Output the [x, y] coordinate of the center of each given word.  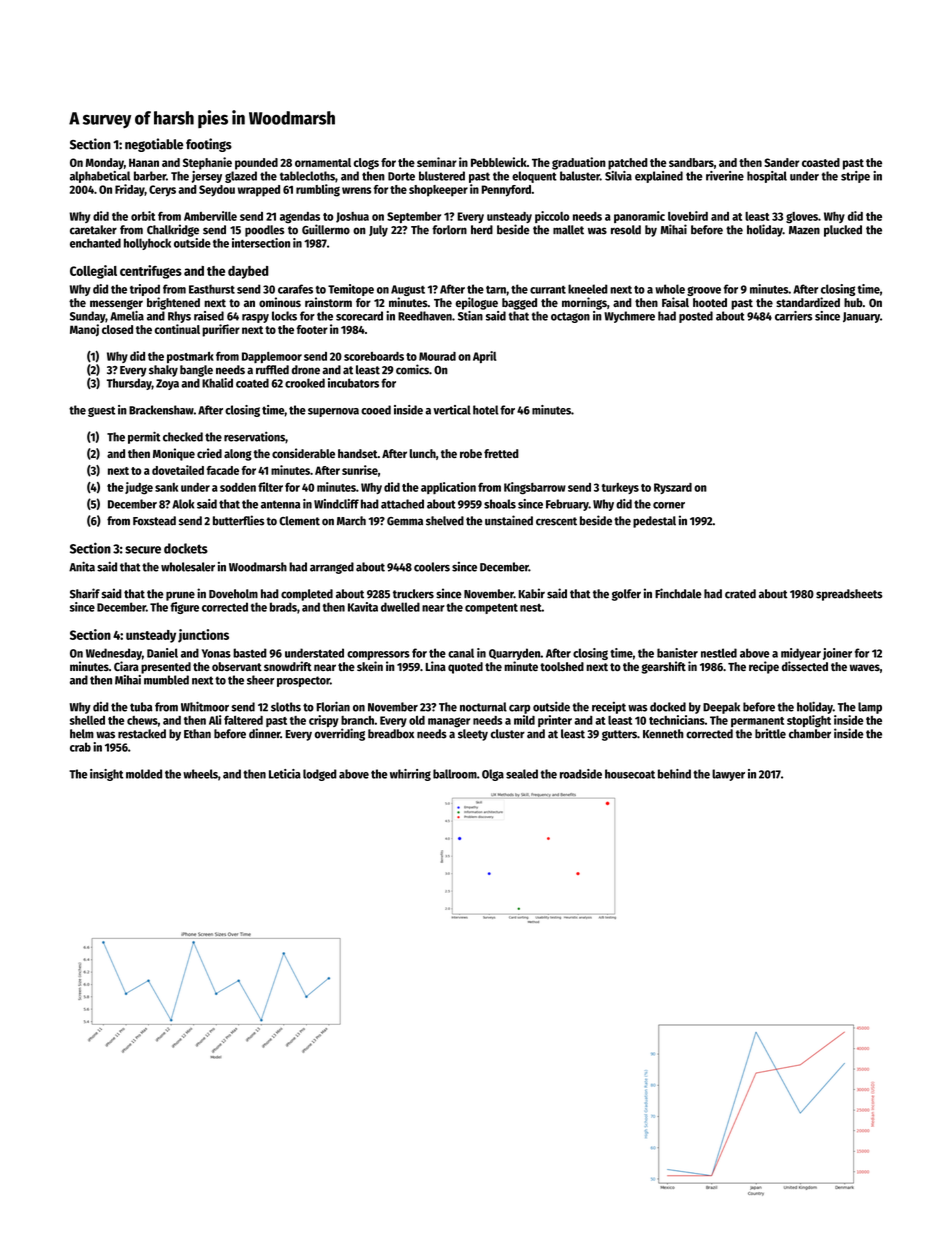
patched [628, 164]
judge [139, 488]
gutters [619, 735]
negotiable [154, 145]
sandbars [691, 162]
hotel [486, 410]
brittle [770, 733]
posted [696, 317]
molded [144, 774]
